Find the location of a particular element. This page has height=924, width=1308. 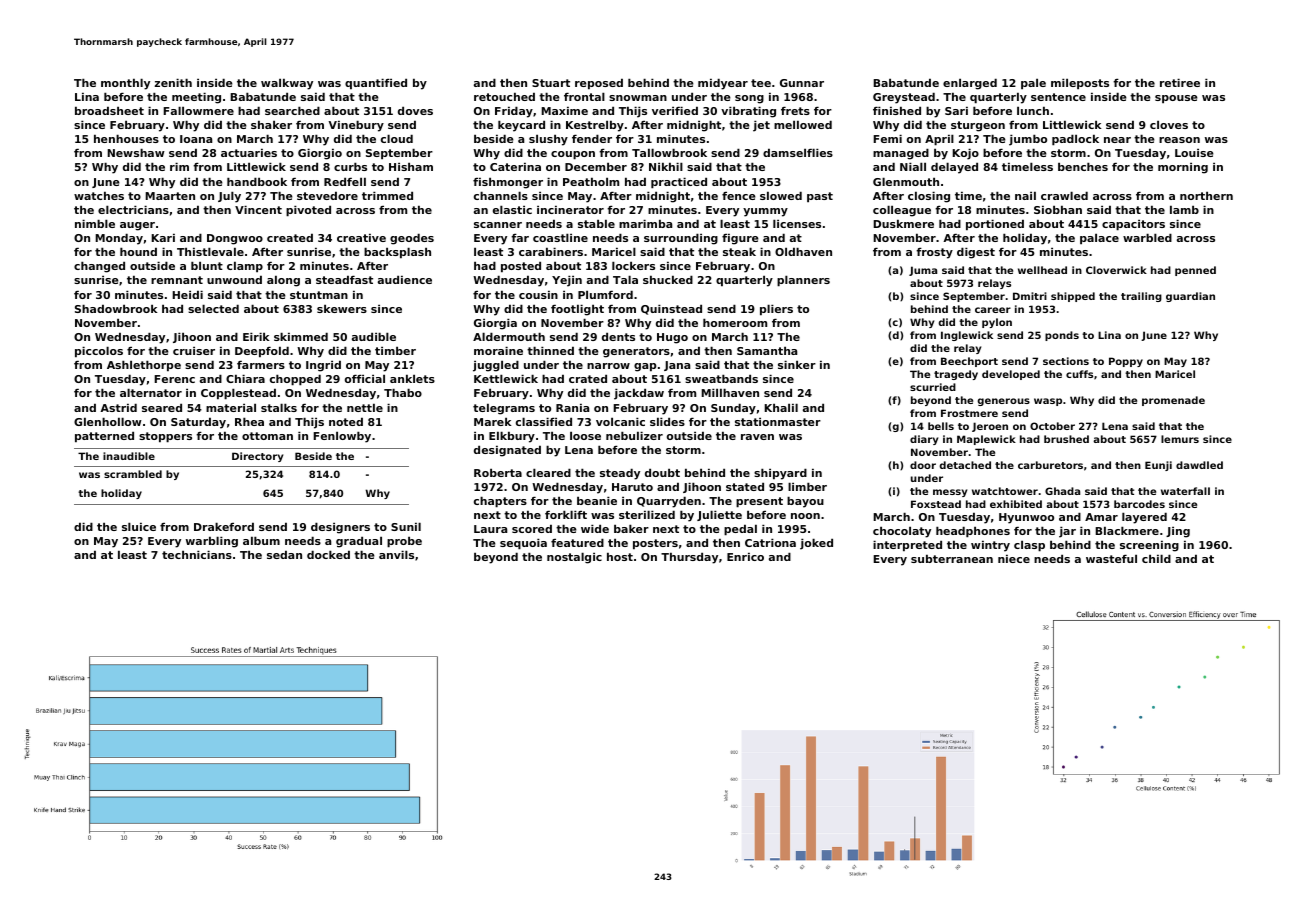

Juliette is located at coordinates (719, 515).
